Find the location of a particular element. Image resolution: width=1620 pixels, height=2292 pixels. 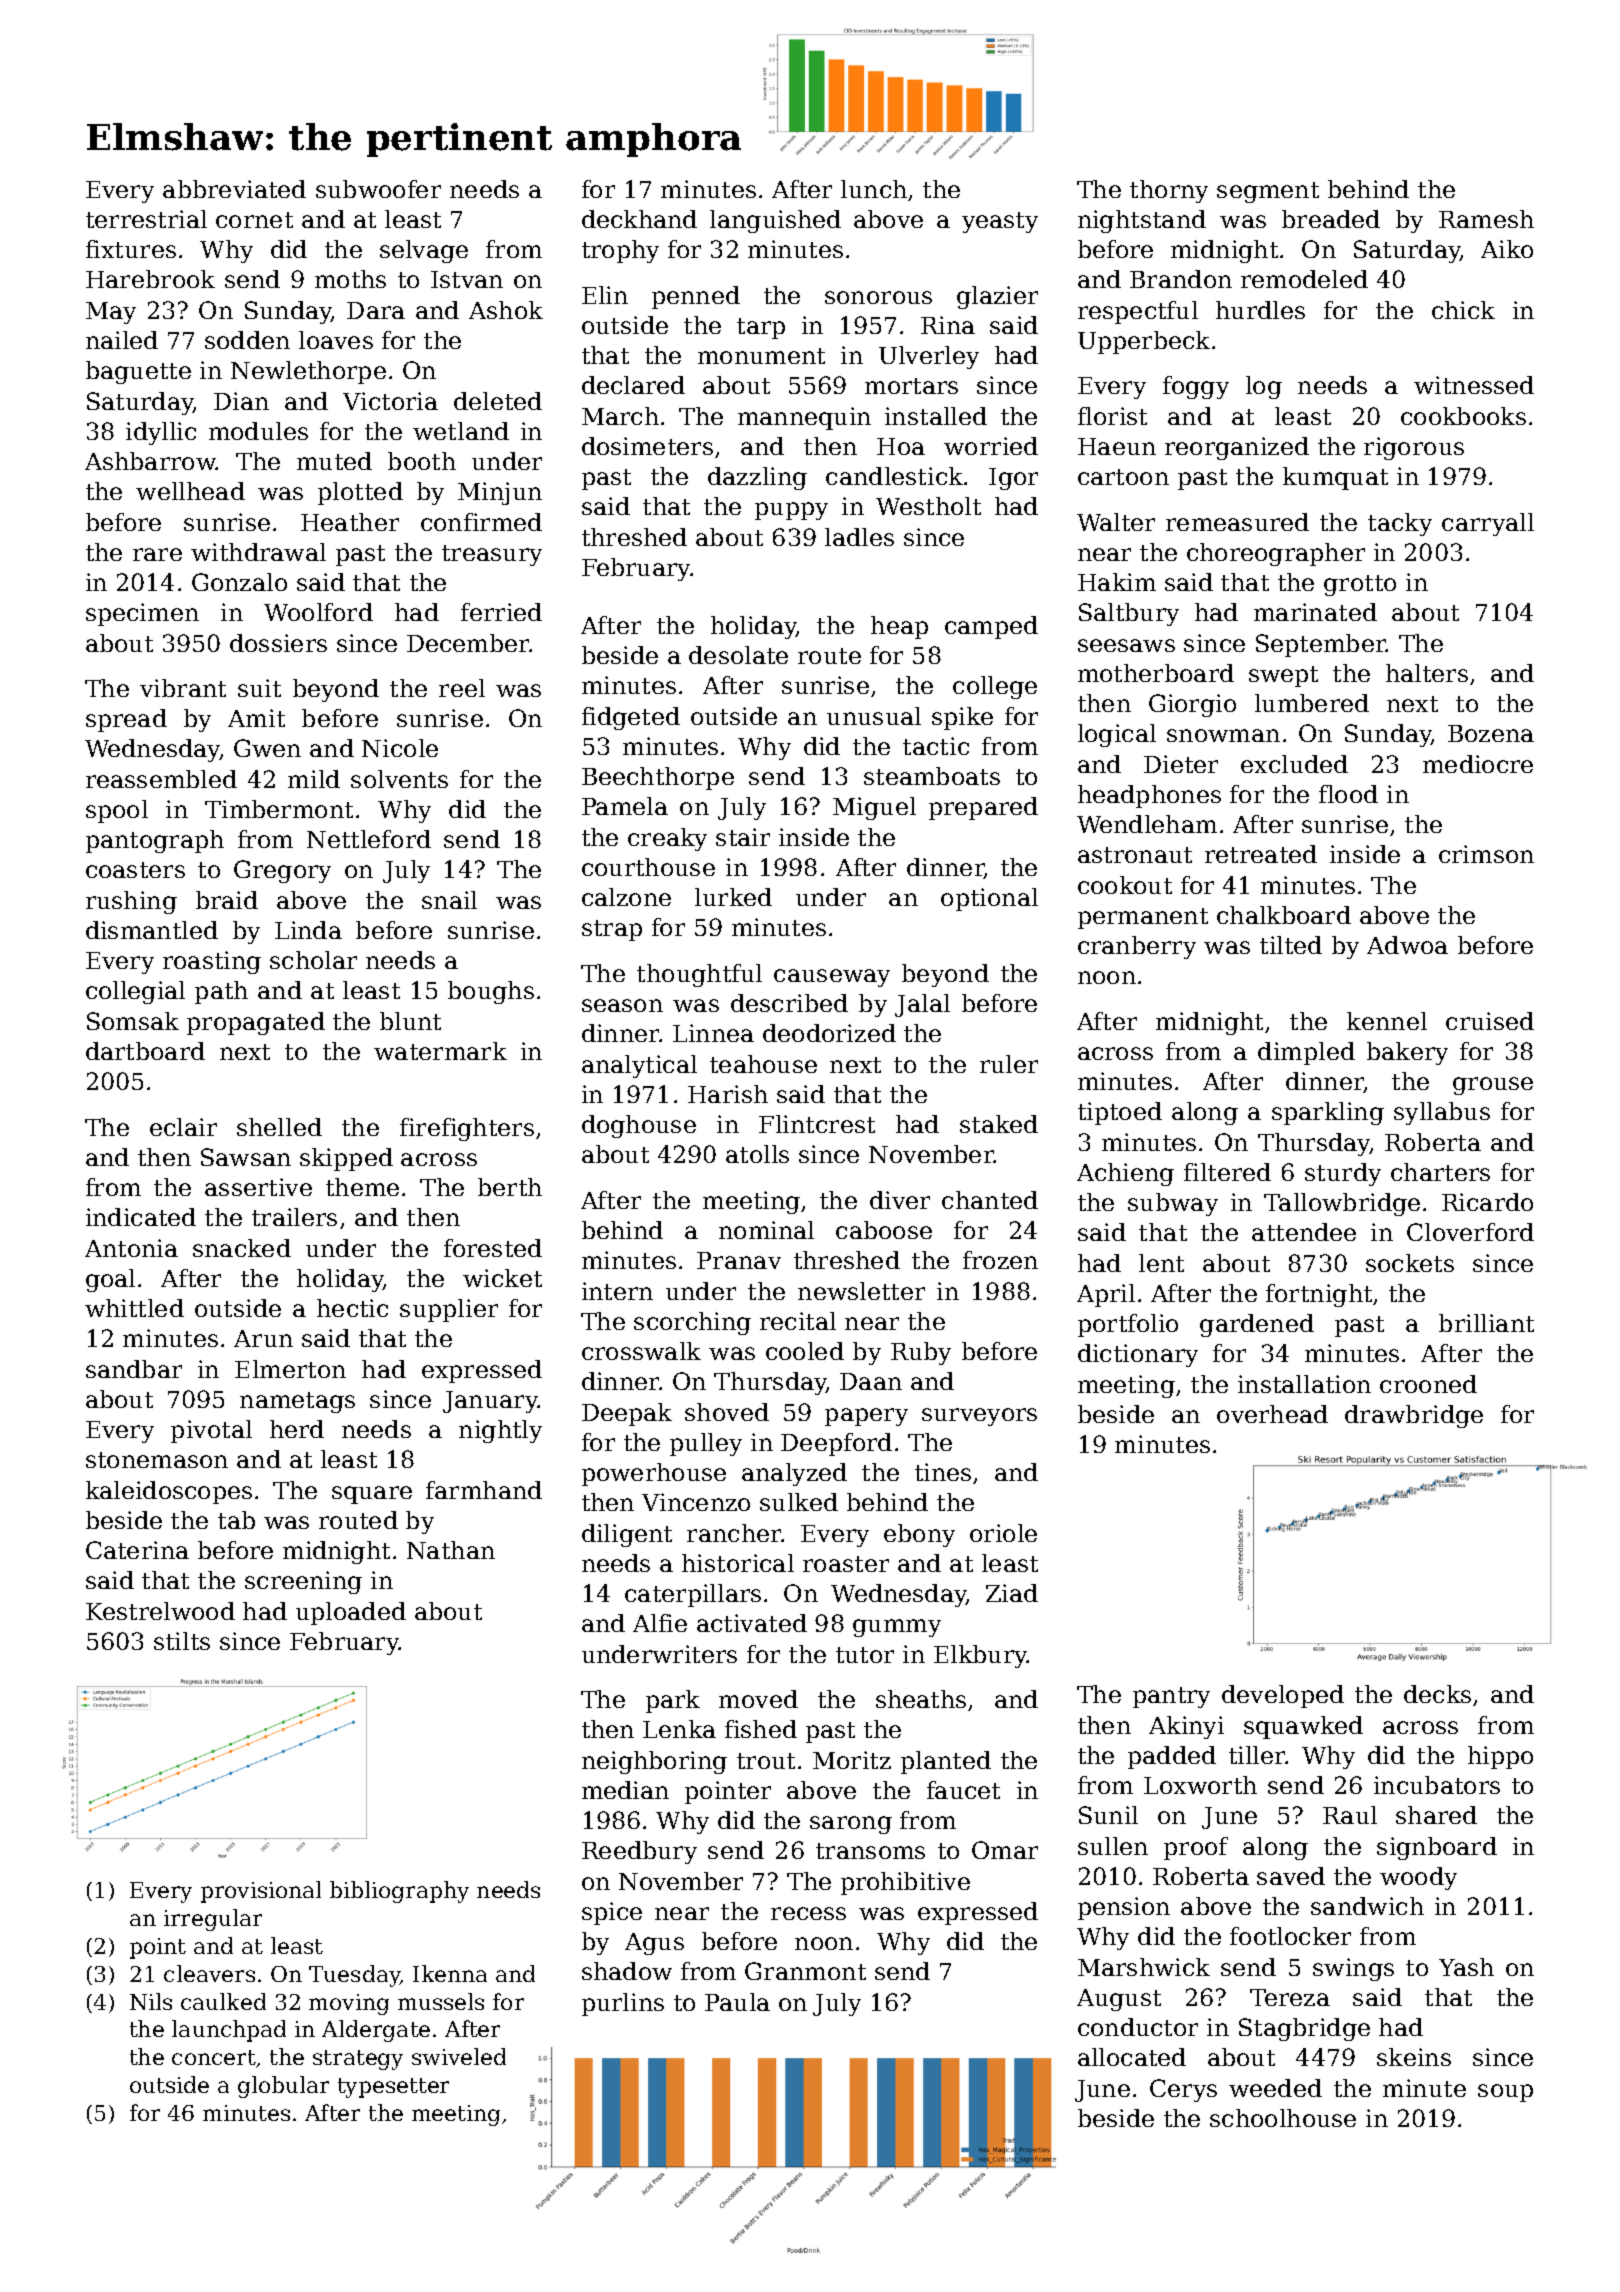

treasury is located at coordinates (492, 555).
